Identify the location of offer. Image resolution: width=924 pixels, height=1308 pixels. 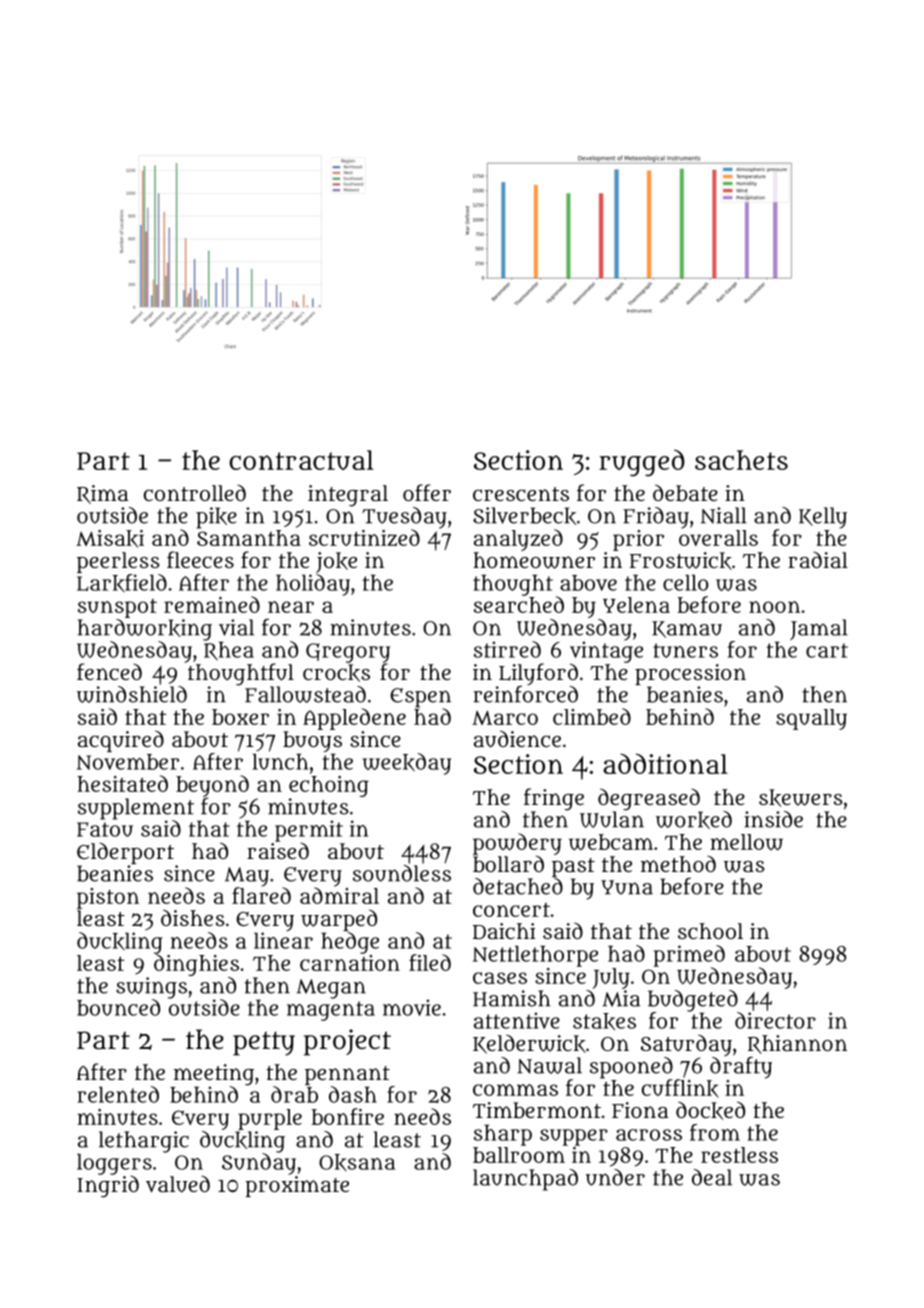
(427, 492).
